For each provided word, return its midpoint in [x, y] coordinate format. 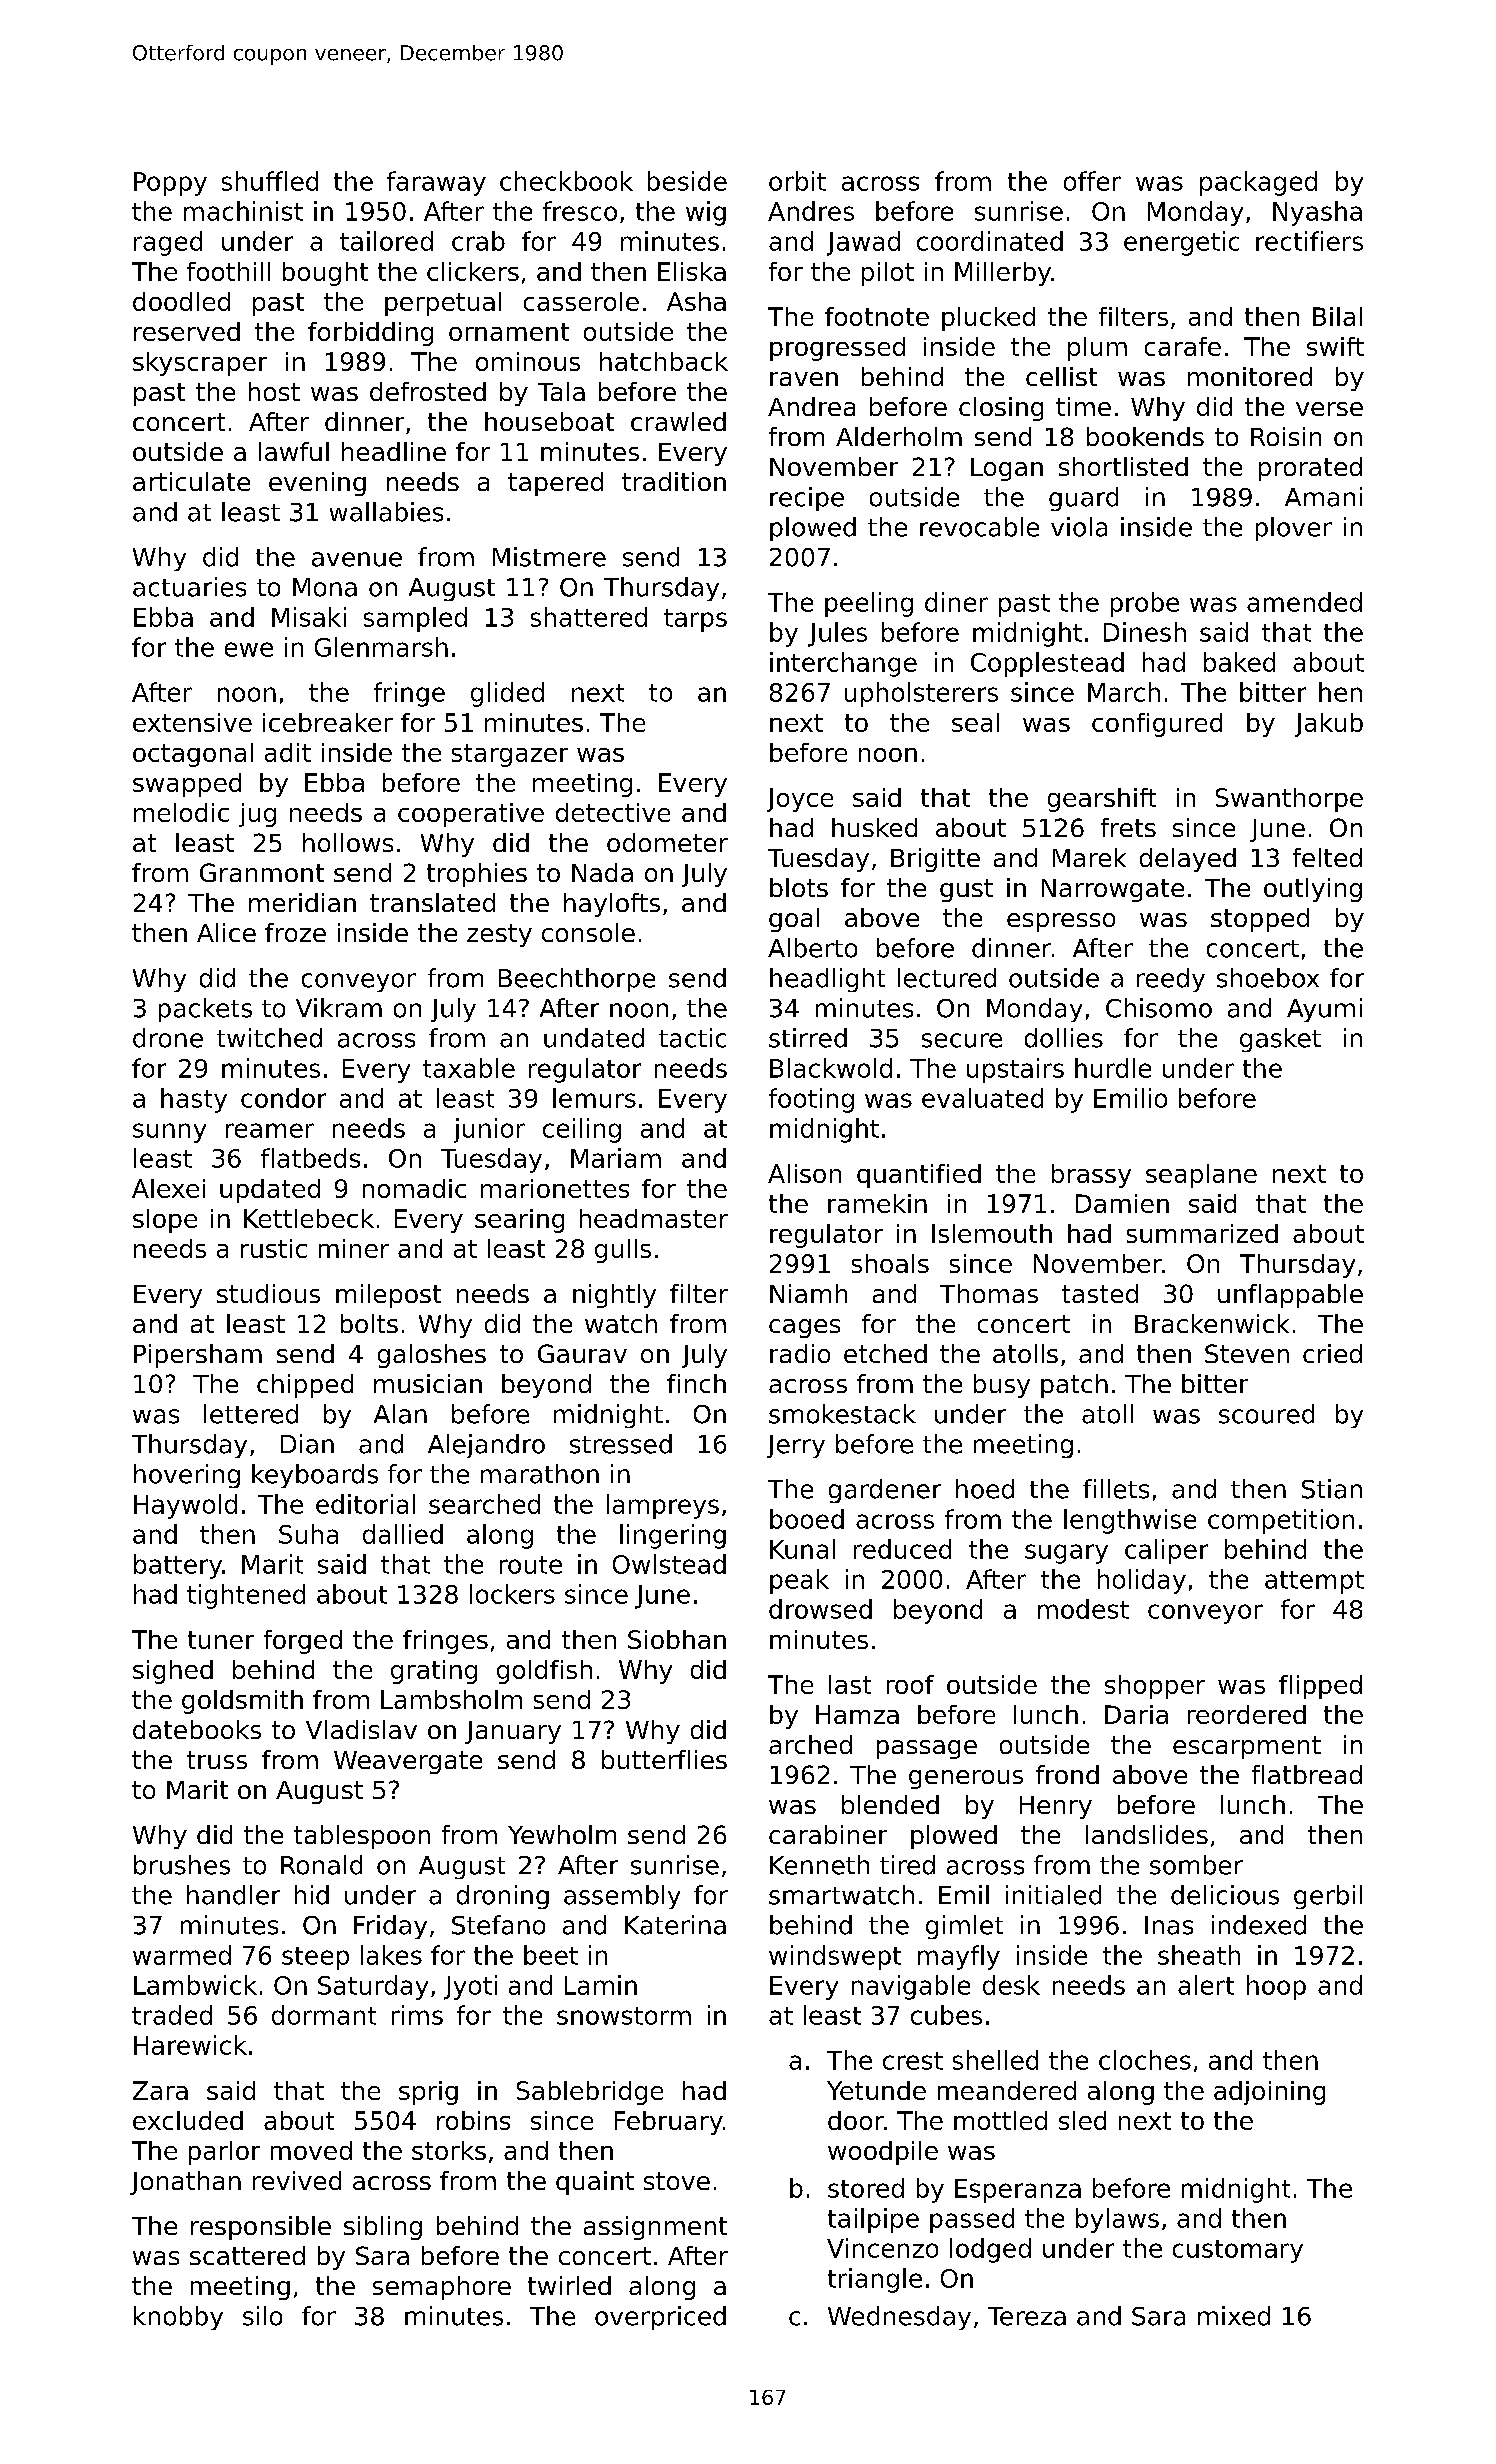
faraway [436, 183]
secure [962, 1040]
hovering [187, 1476]
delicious [1225, 1895]
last [850, 1684]
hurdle [1113, 1068]
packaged [1258, 183]
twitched [269, 1038]
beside [687, 181]
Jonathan [185, 2183]
